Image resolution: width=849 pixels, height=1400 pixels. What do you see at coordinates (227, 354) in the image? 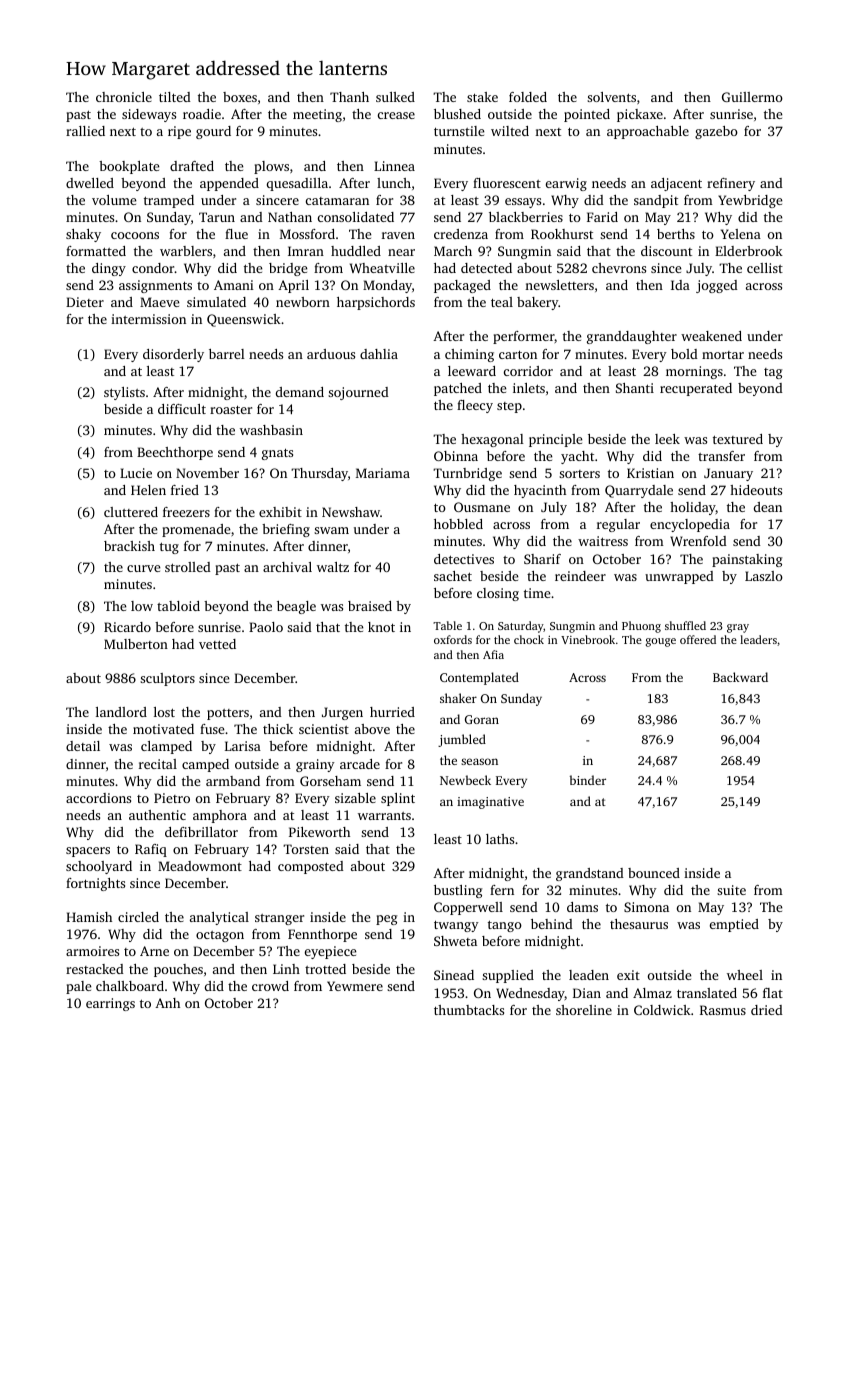
I see `barrel` at bounding box center [227, 354].
